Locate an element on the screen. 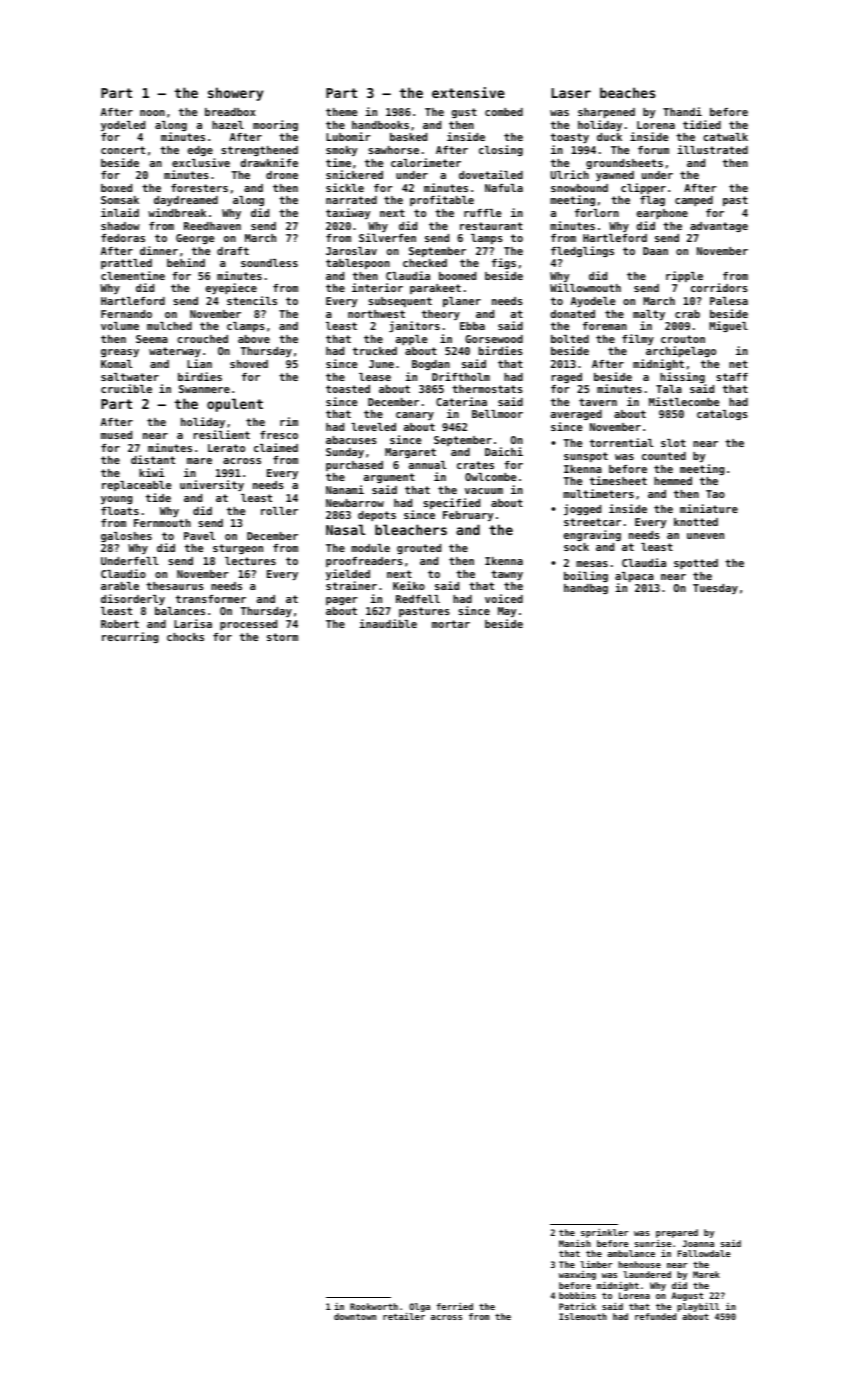 This screenshot has width=849, height=1400. sprinkler is located at coordinates (604, 1233).
